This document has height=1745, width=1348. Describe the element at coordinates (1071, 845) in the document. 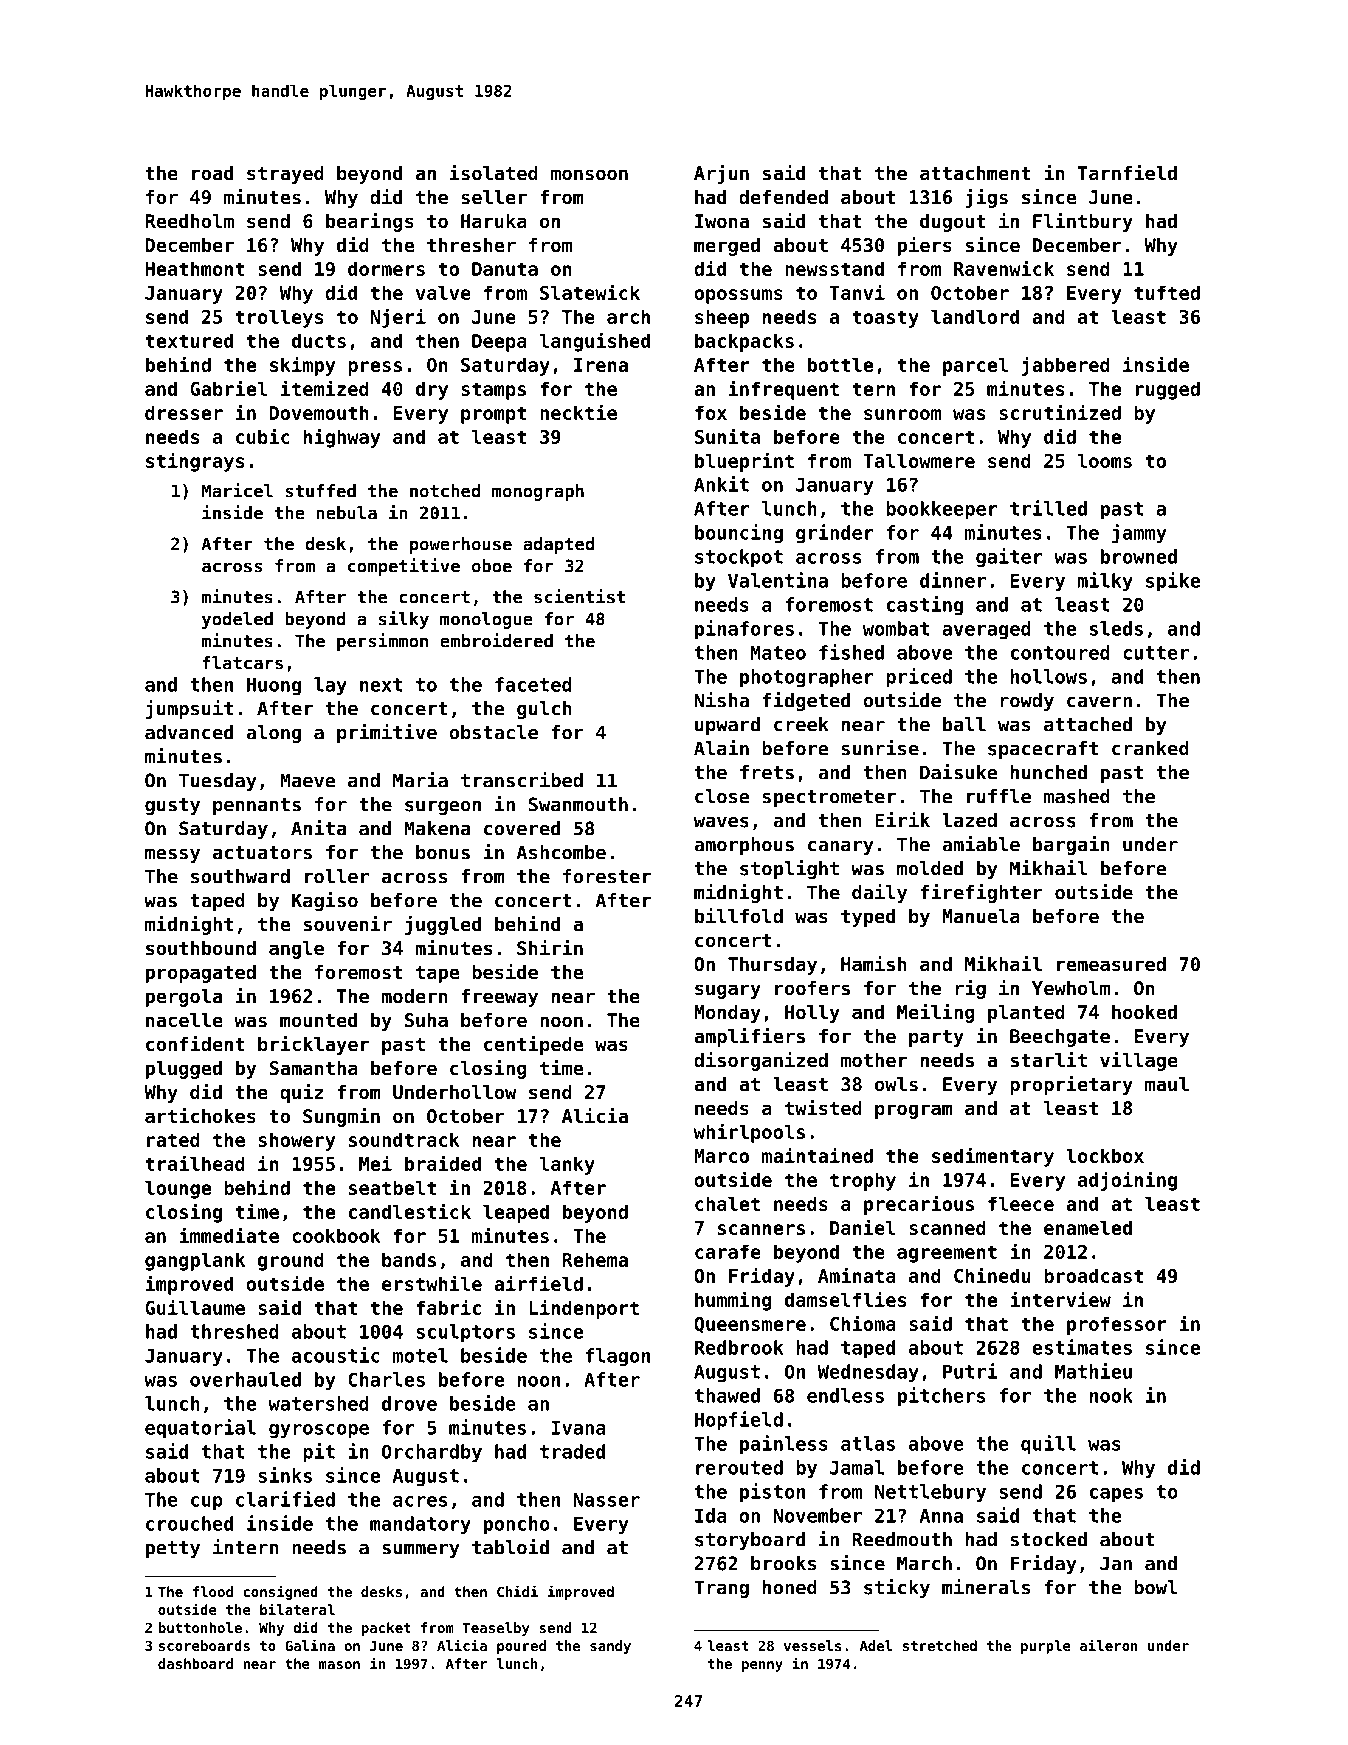

I see `bargain` at that location.
